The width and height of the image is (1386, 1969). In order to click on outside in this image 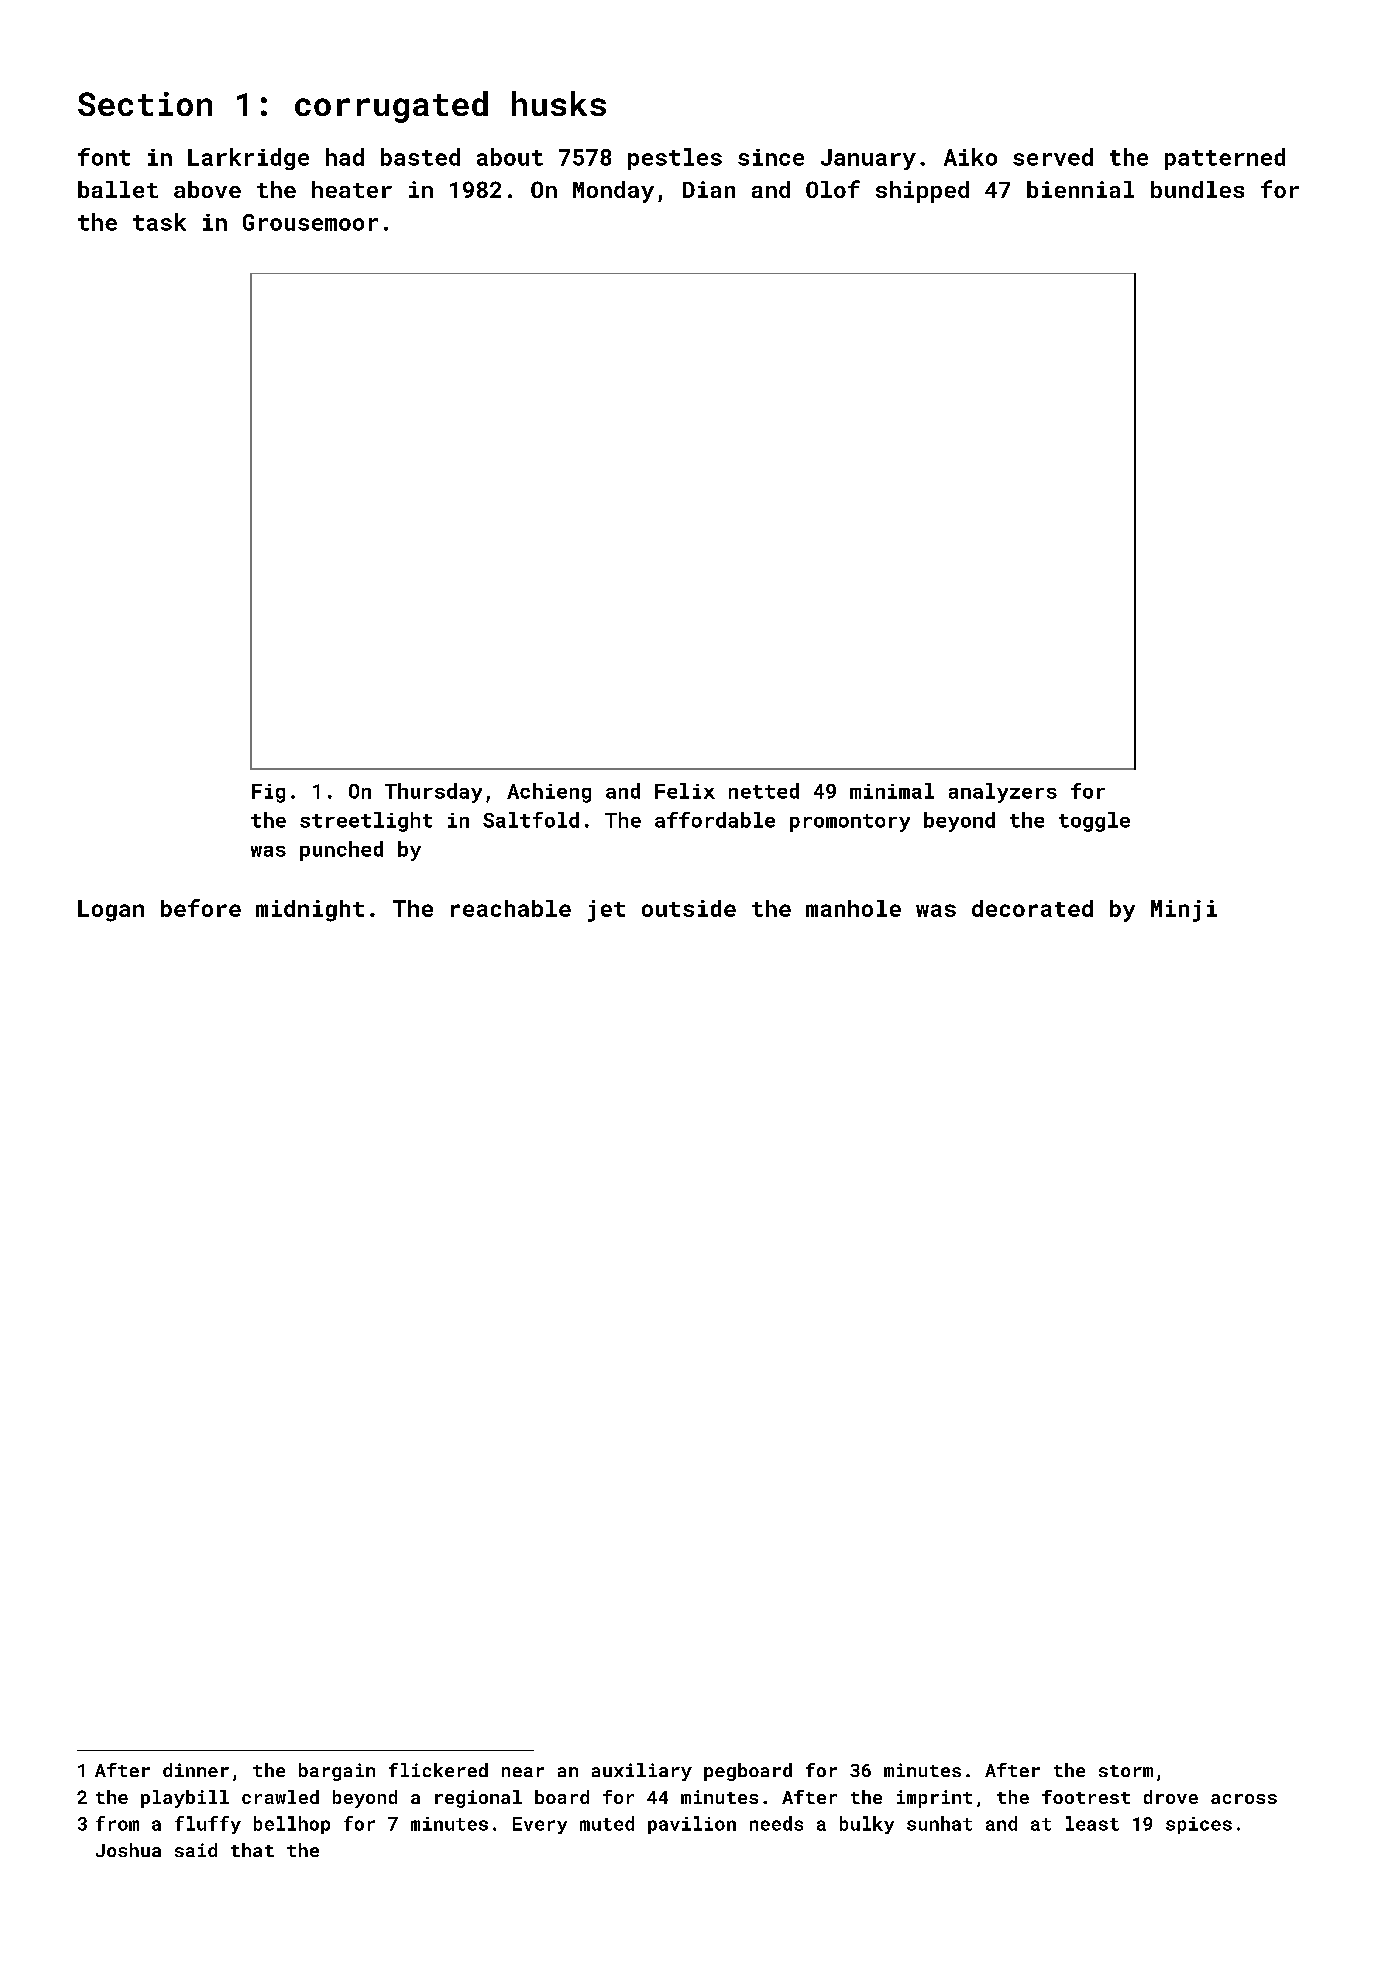, I will do `click(689, 908)`.
